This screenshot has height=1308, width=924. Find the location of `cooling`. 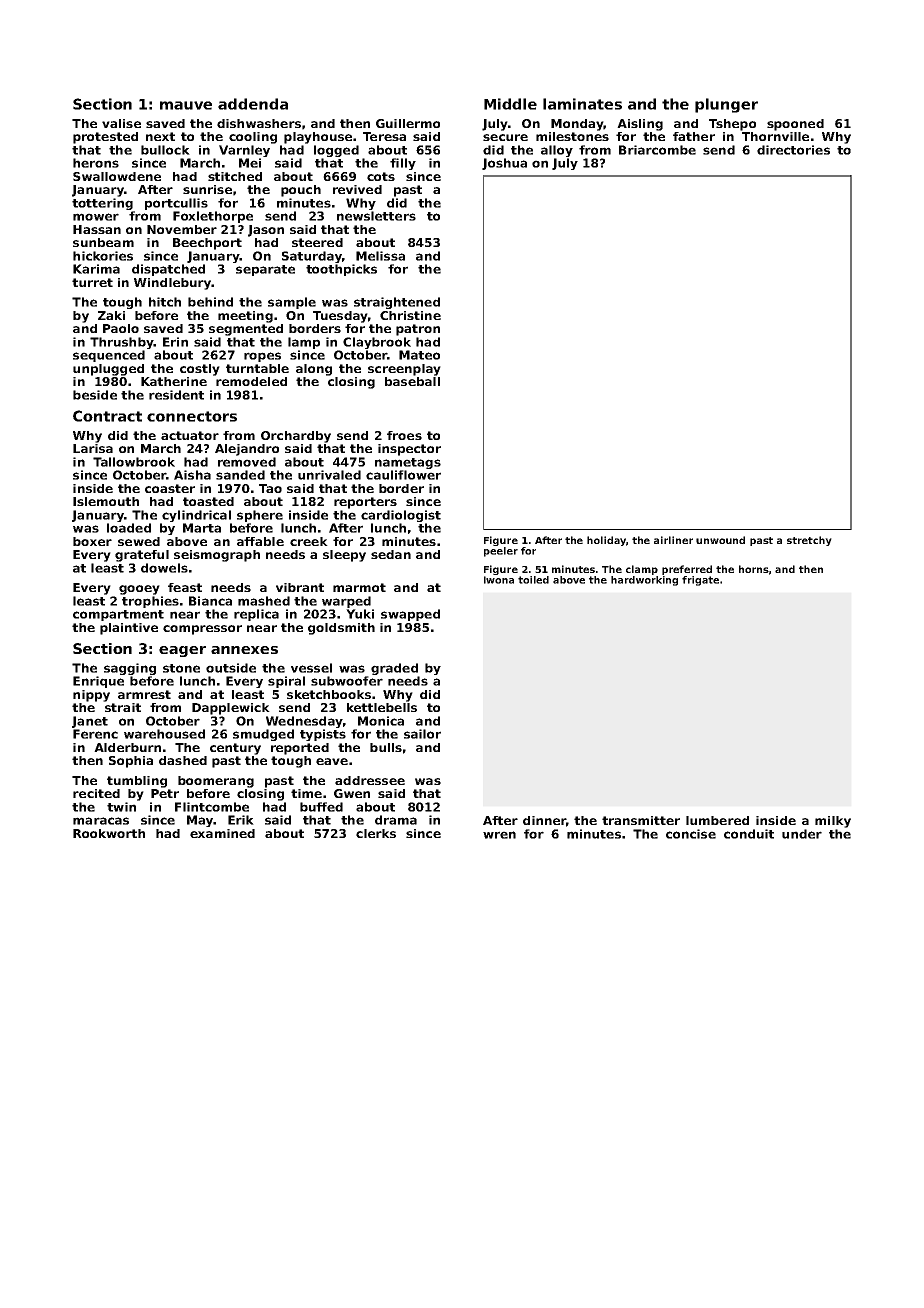

cooling is located at coordinates (253, 138).
